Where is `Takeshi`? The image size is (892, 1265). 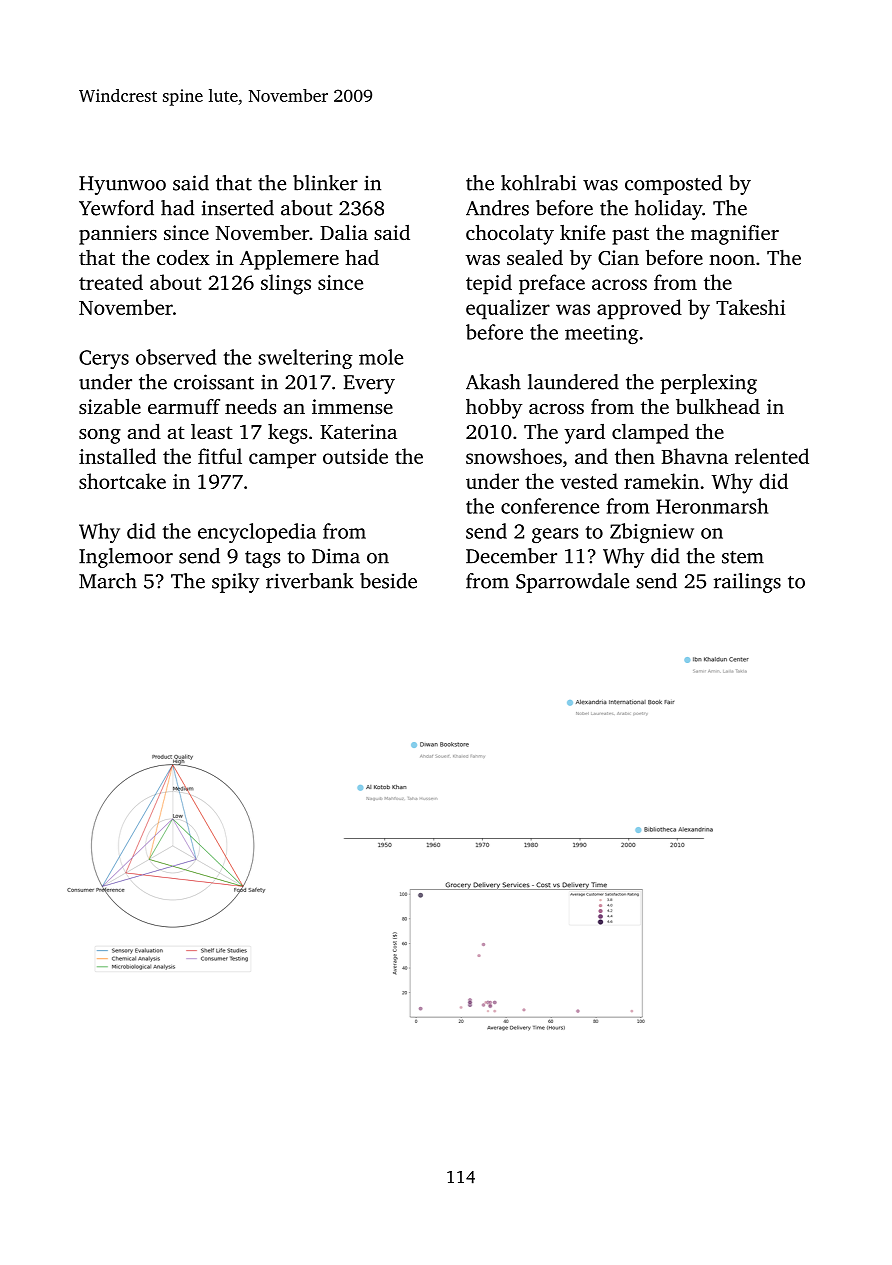
Takeshi is located at coordinates (750, 307).
